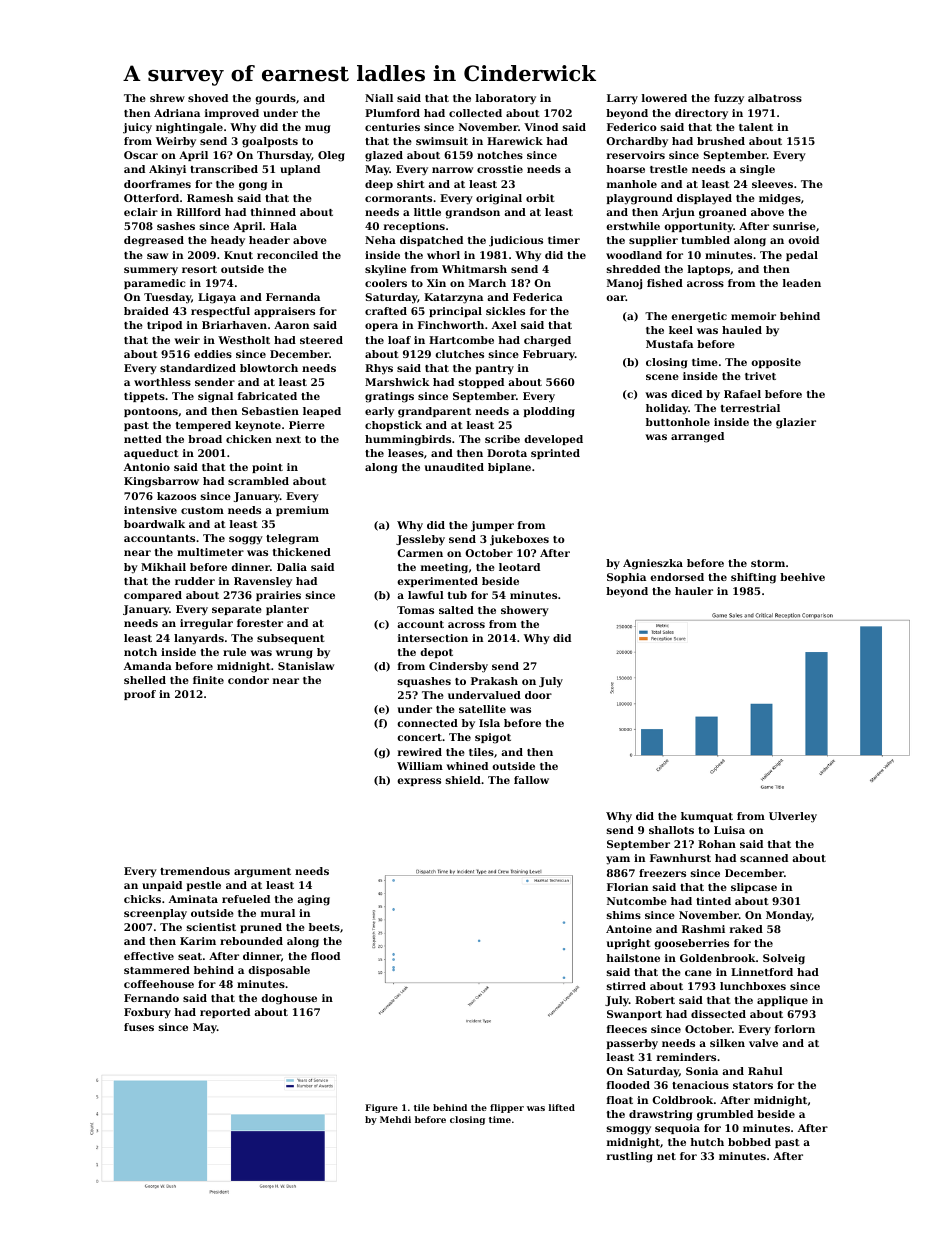  What do you see at coordinates (419, 782) in the image?
I see `express` at bounding box center [419, 782].
